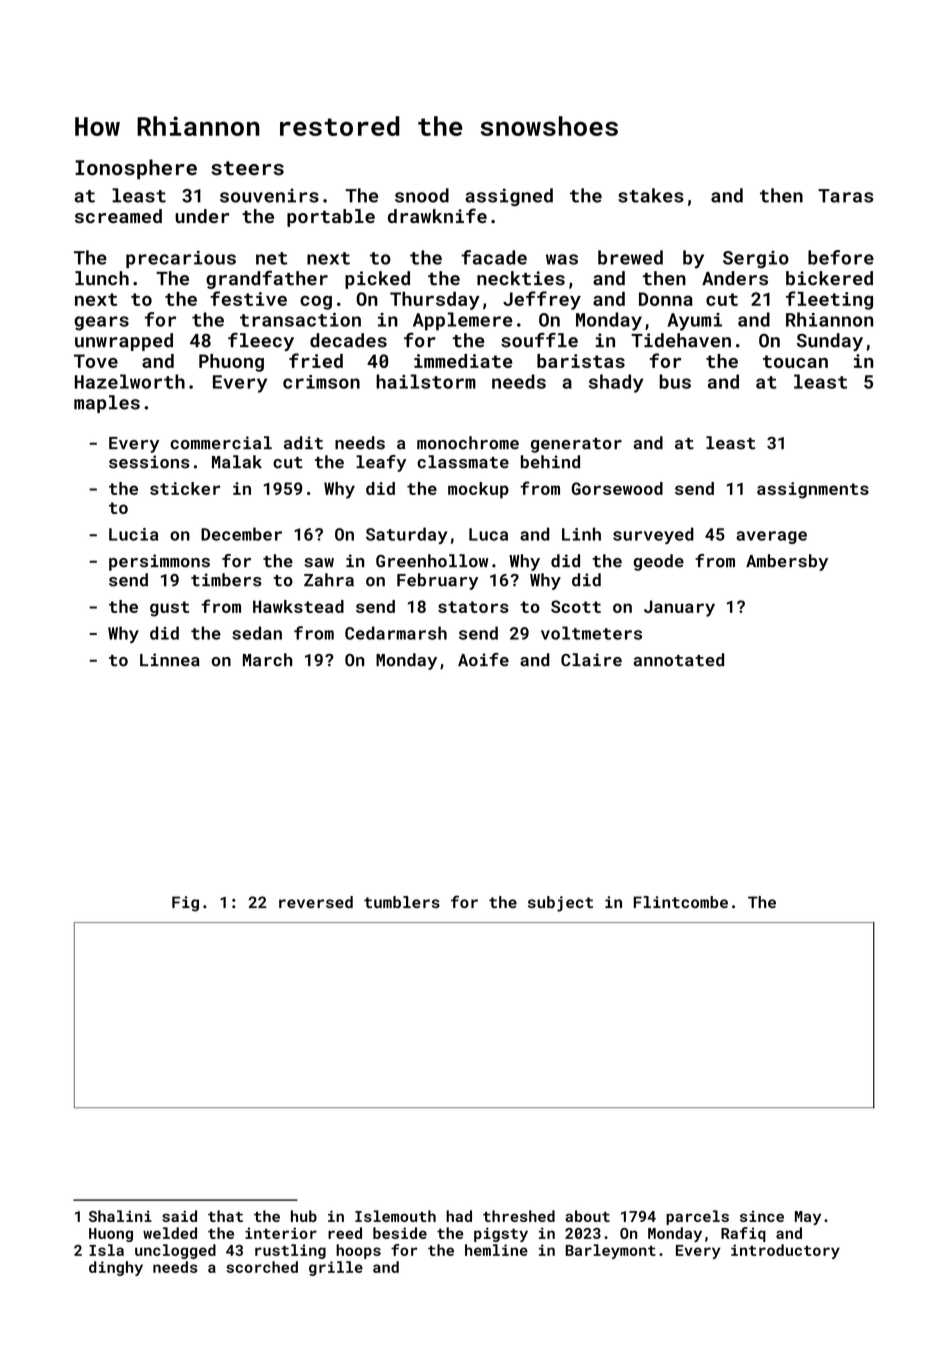  I want to click on since, so click(762, 1216).
